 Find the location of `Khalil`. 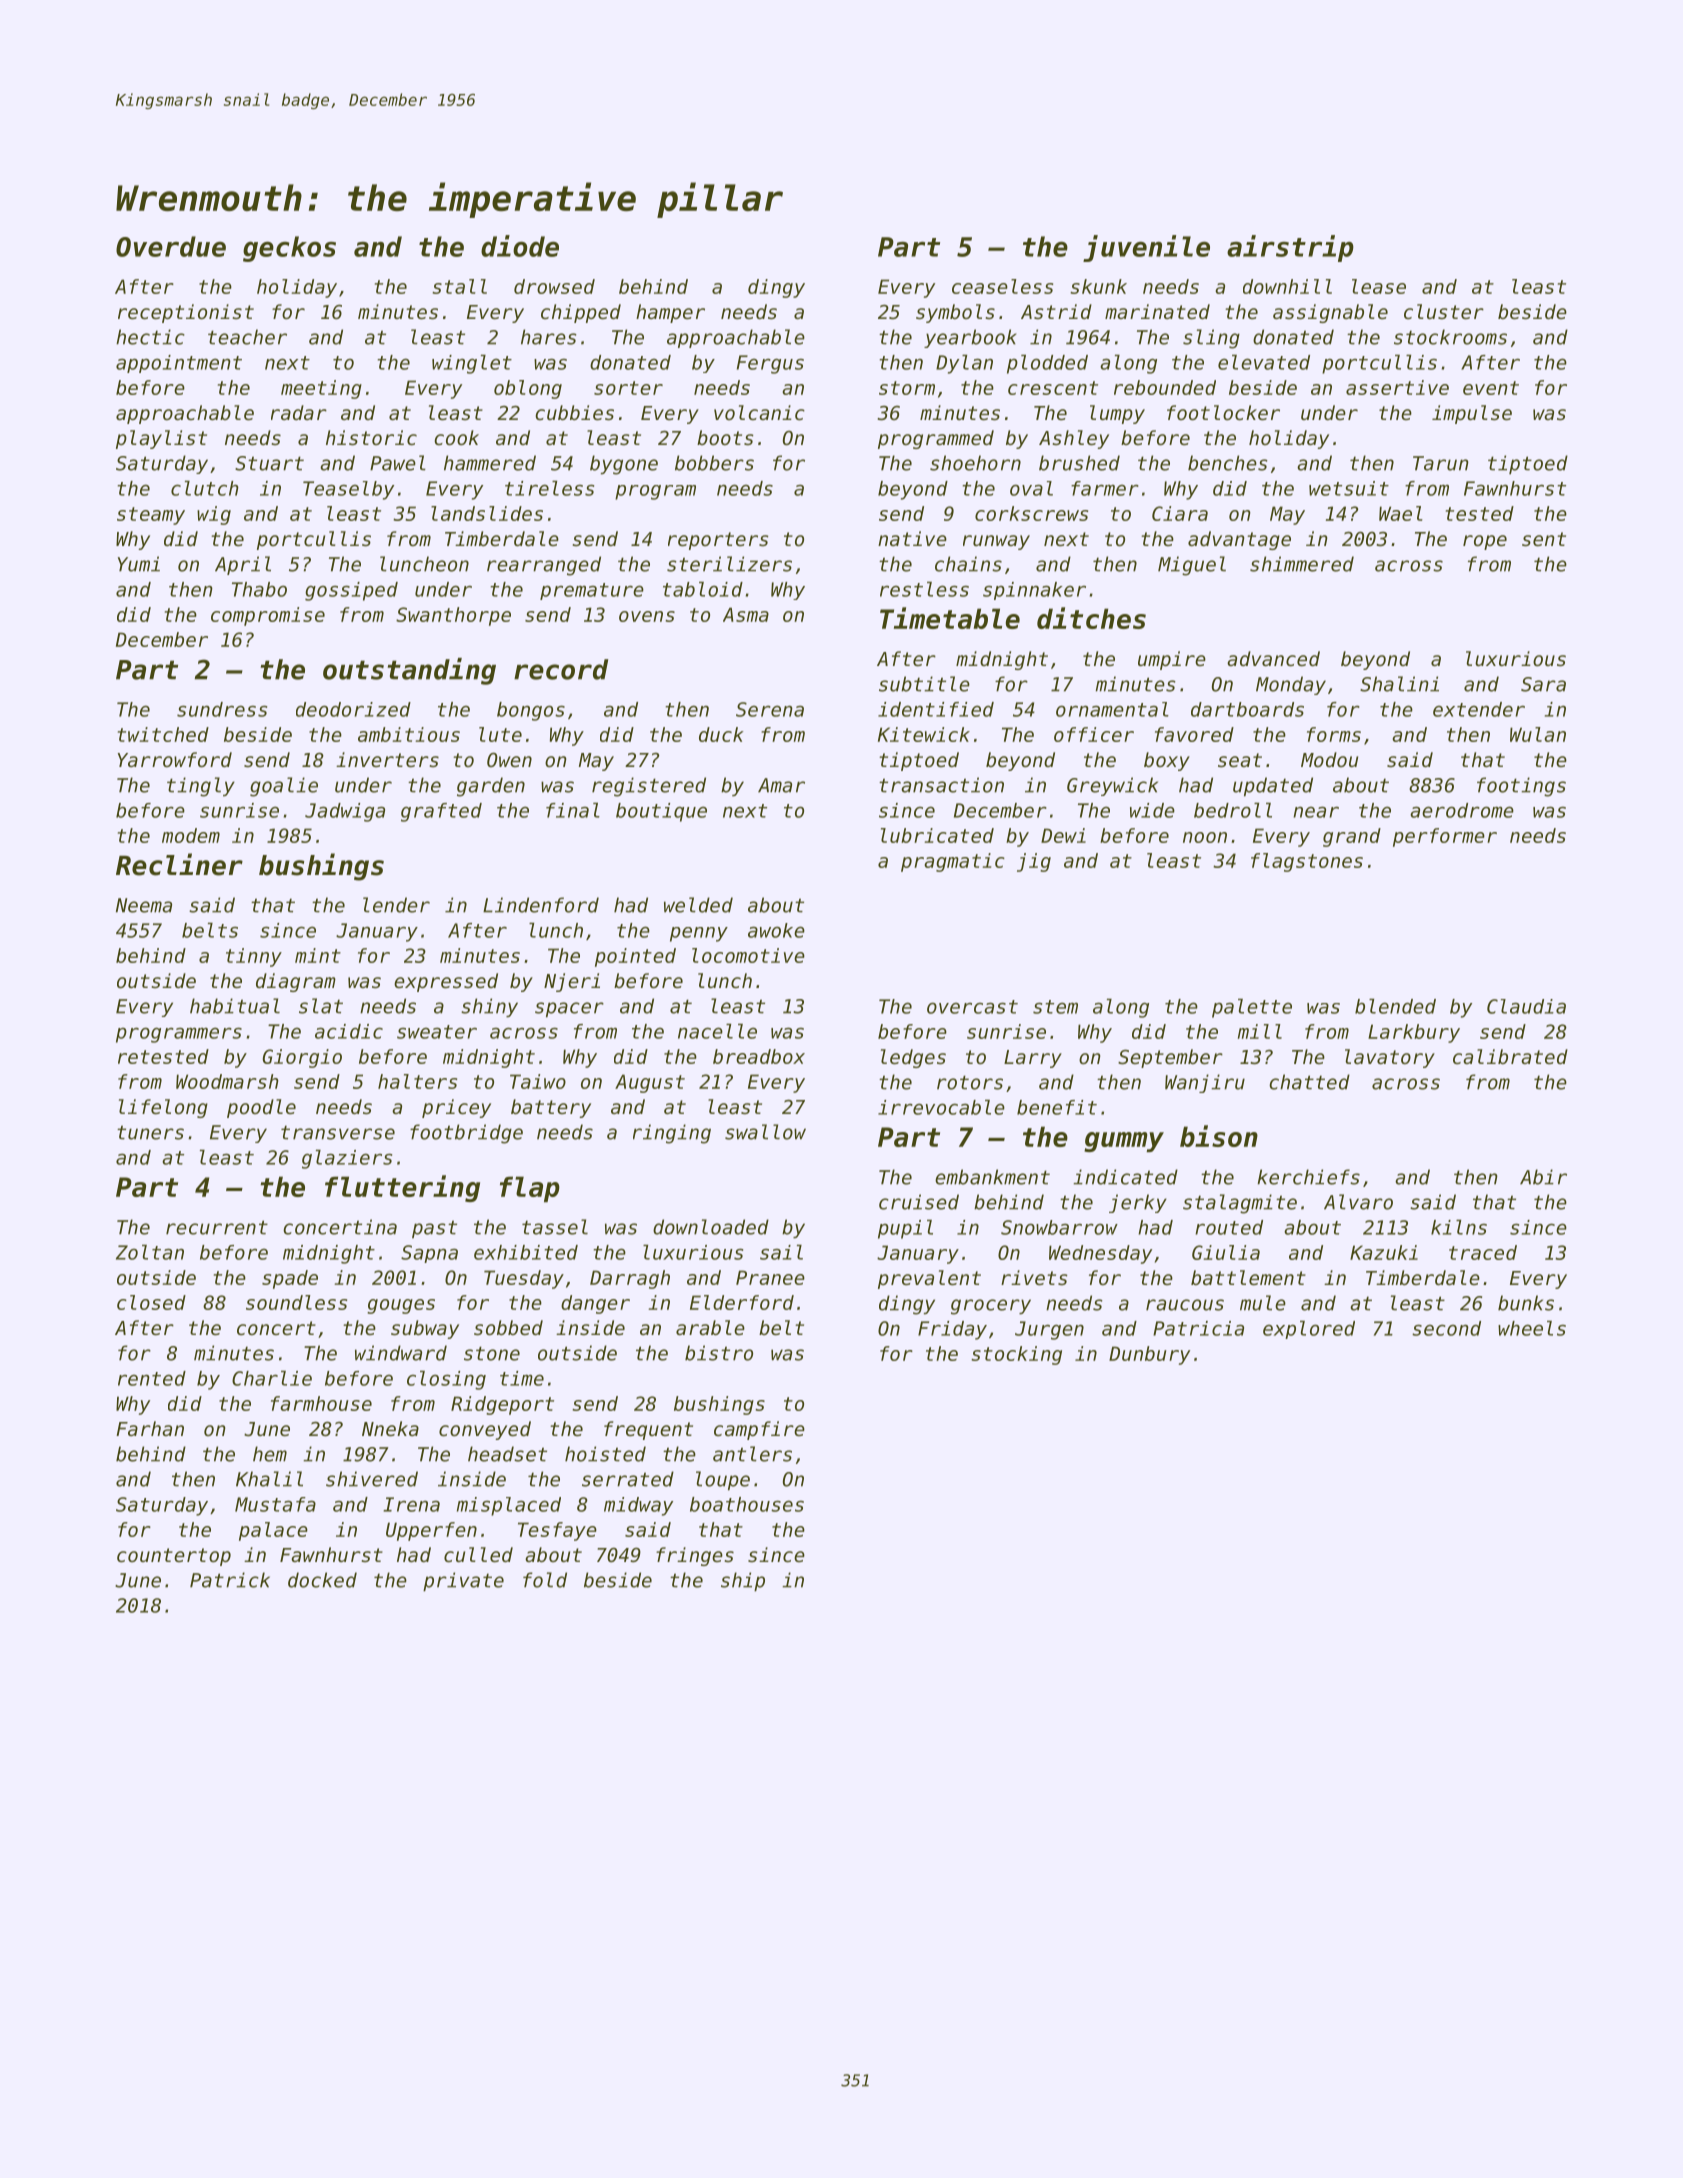

Khalil is located at coordinates (269, 1479).
